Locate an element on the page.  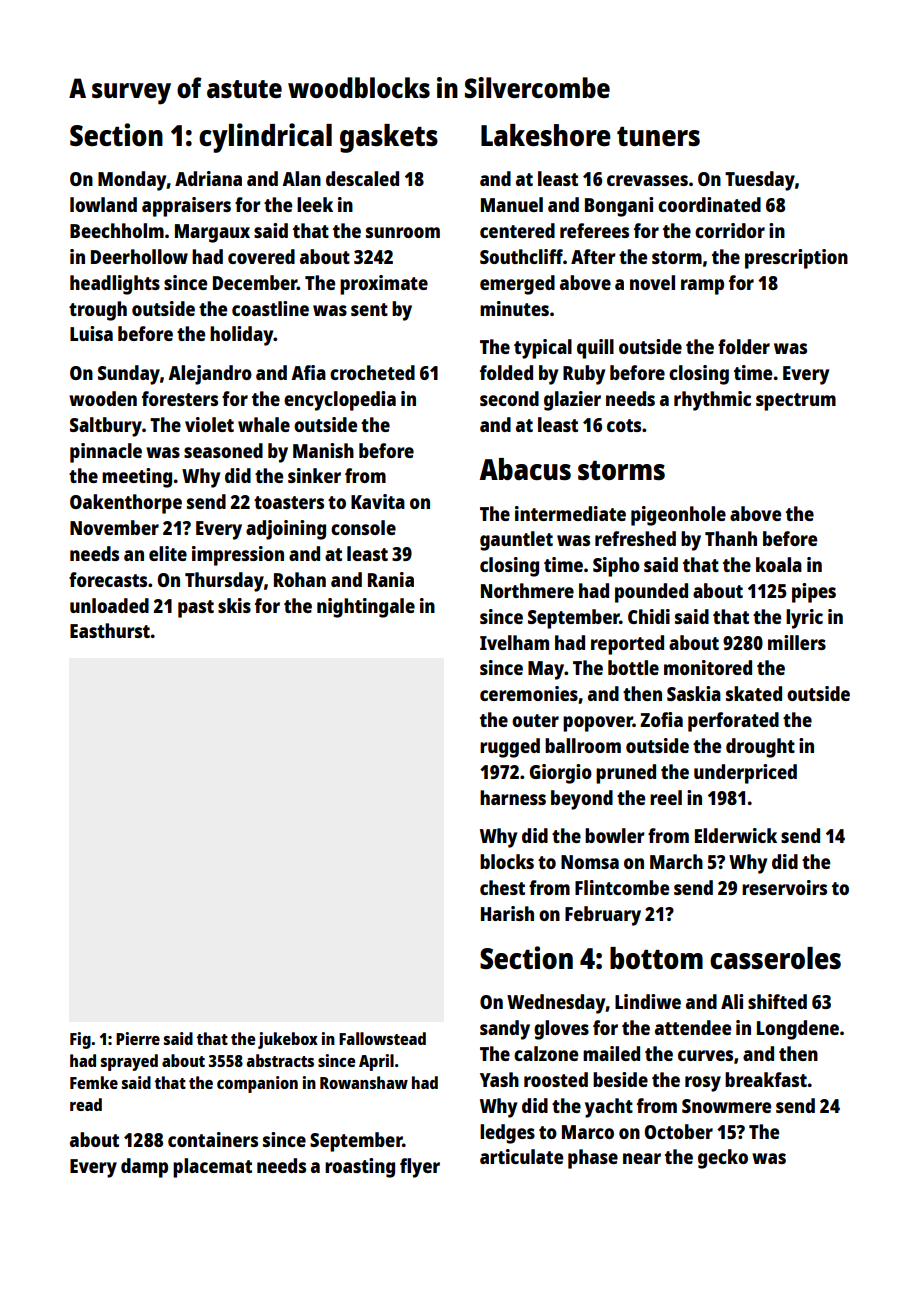
whale is located at coordinates (264, 424).
